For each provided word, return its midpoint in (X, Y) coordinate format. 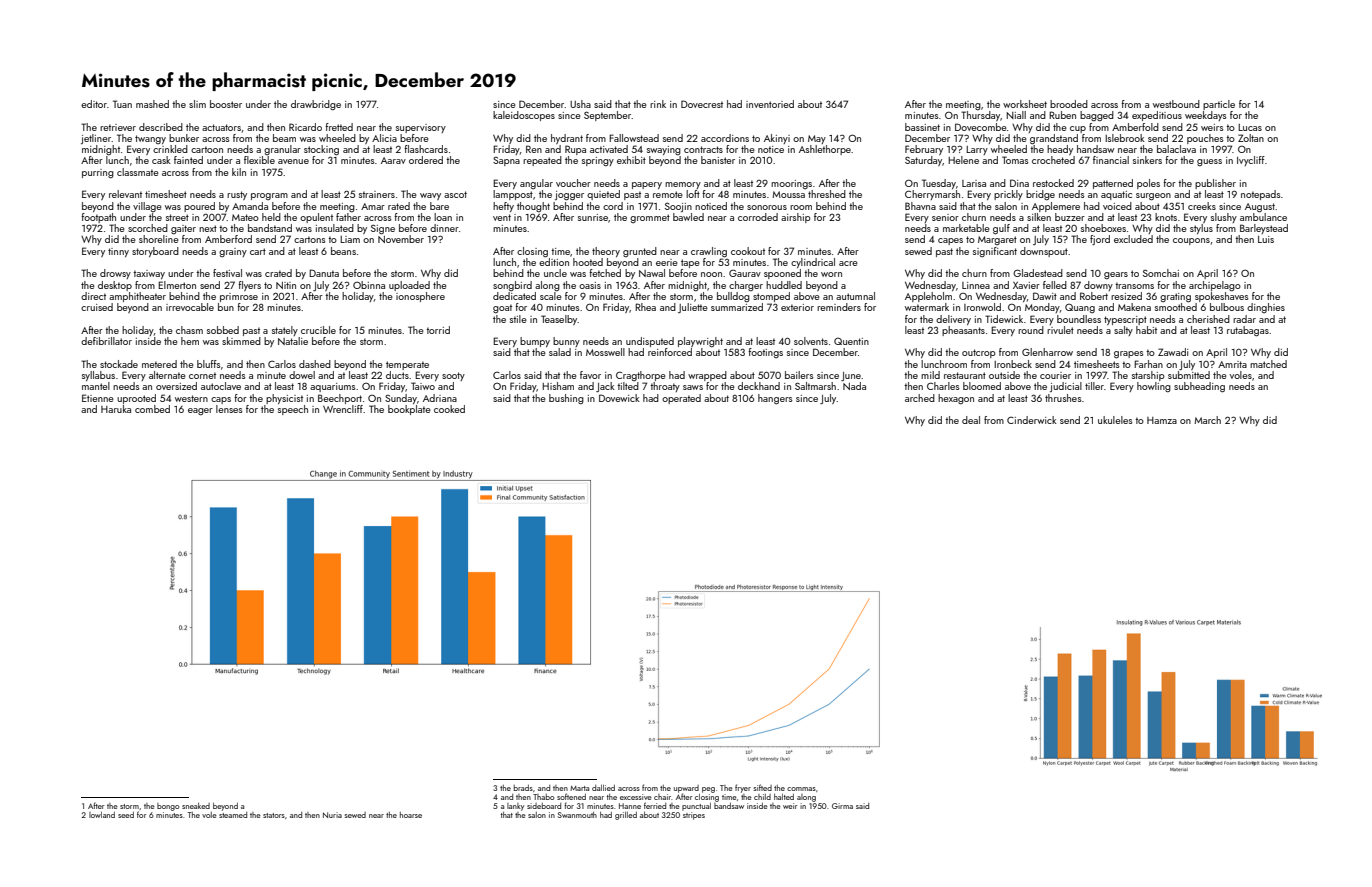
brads (523, 788)
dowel (302, 375)
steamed (233, 815)
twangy (150, 139)
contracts (703, 149)
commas (801, 789)
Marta (579, 788)
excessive (636, 797)
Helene (963, 160)
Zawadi (1173, 352)
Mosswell (605, 352)
